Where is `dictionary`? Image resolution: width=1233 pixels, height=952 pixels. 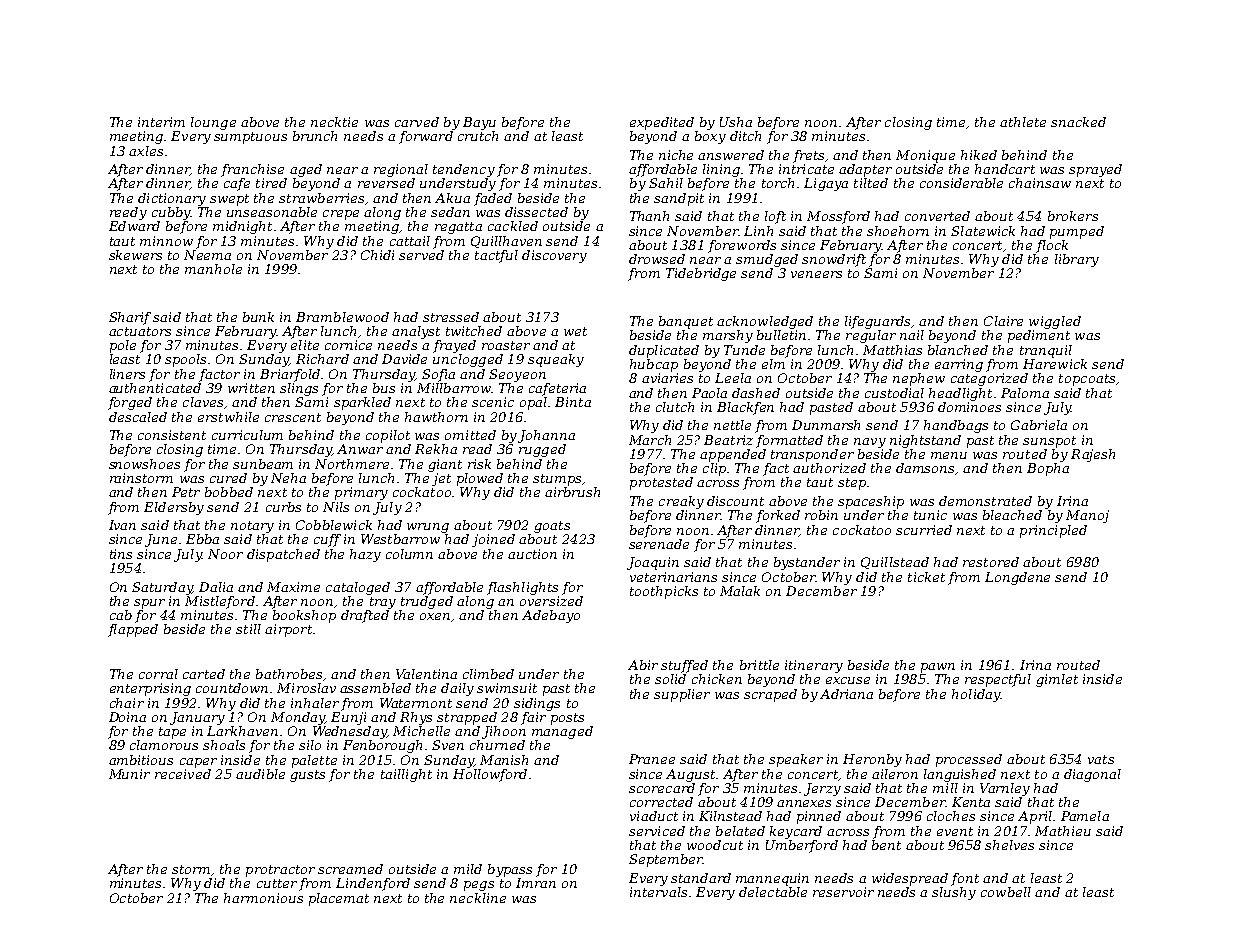
dictionary is located at coordinates (172, 199).
